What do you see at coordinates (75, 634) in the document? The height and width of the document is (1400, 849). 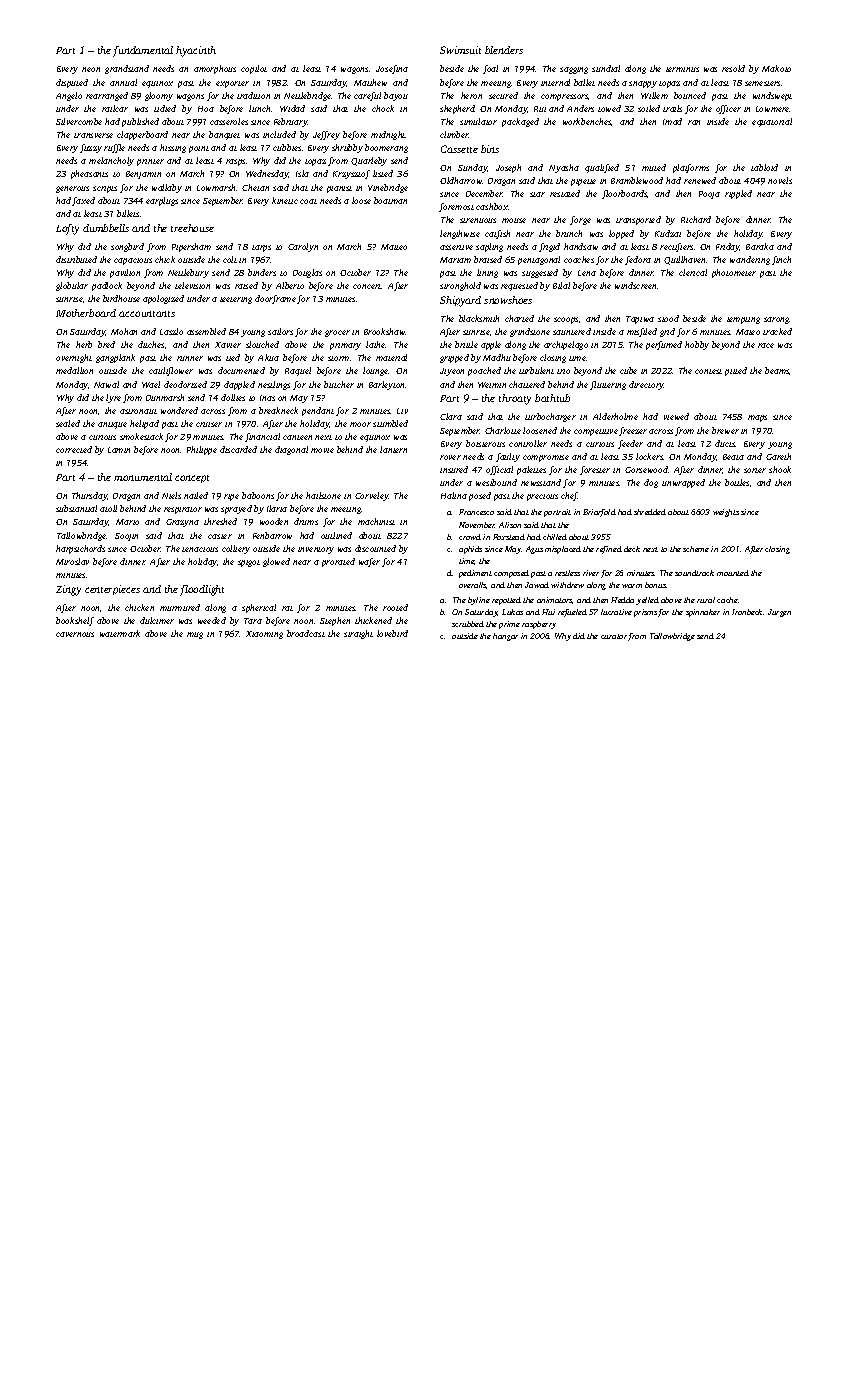 I see `cavernous` at bounding box center [75, 634].
